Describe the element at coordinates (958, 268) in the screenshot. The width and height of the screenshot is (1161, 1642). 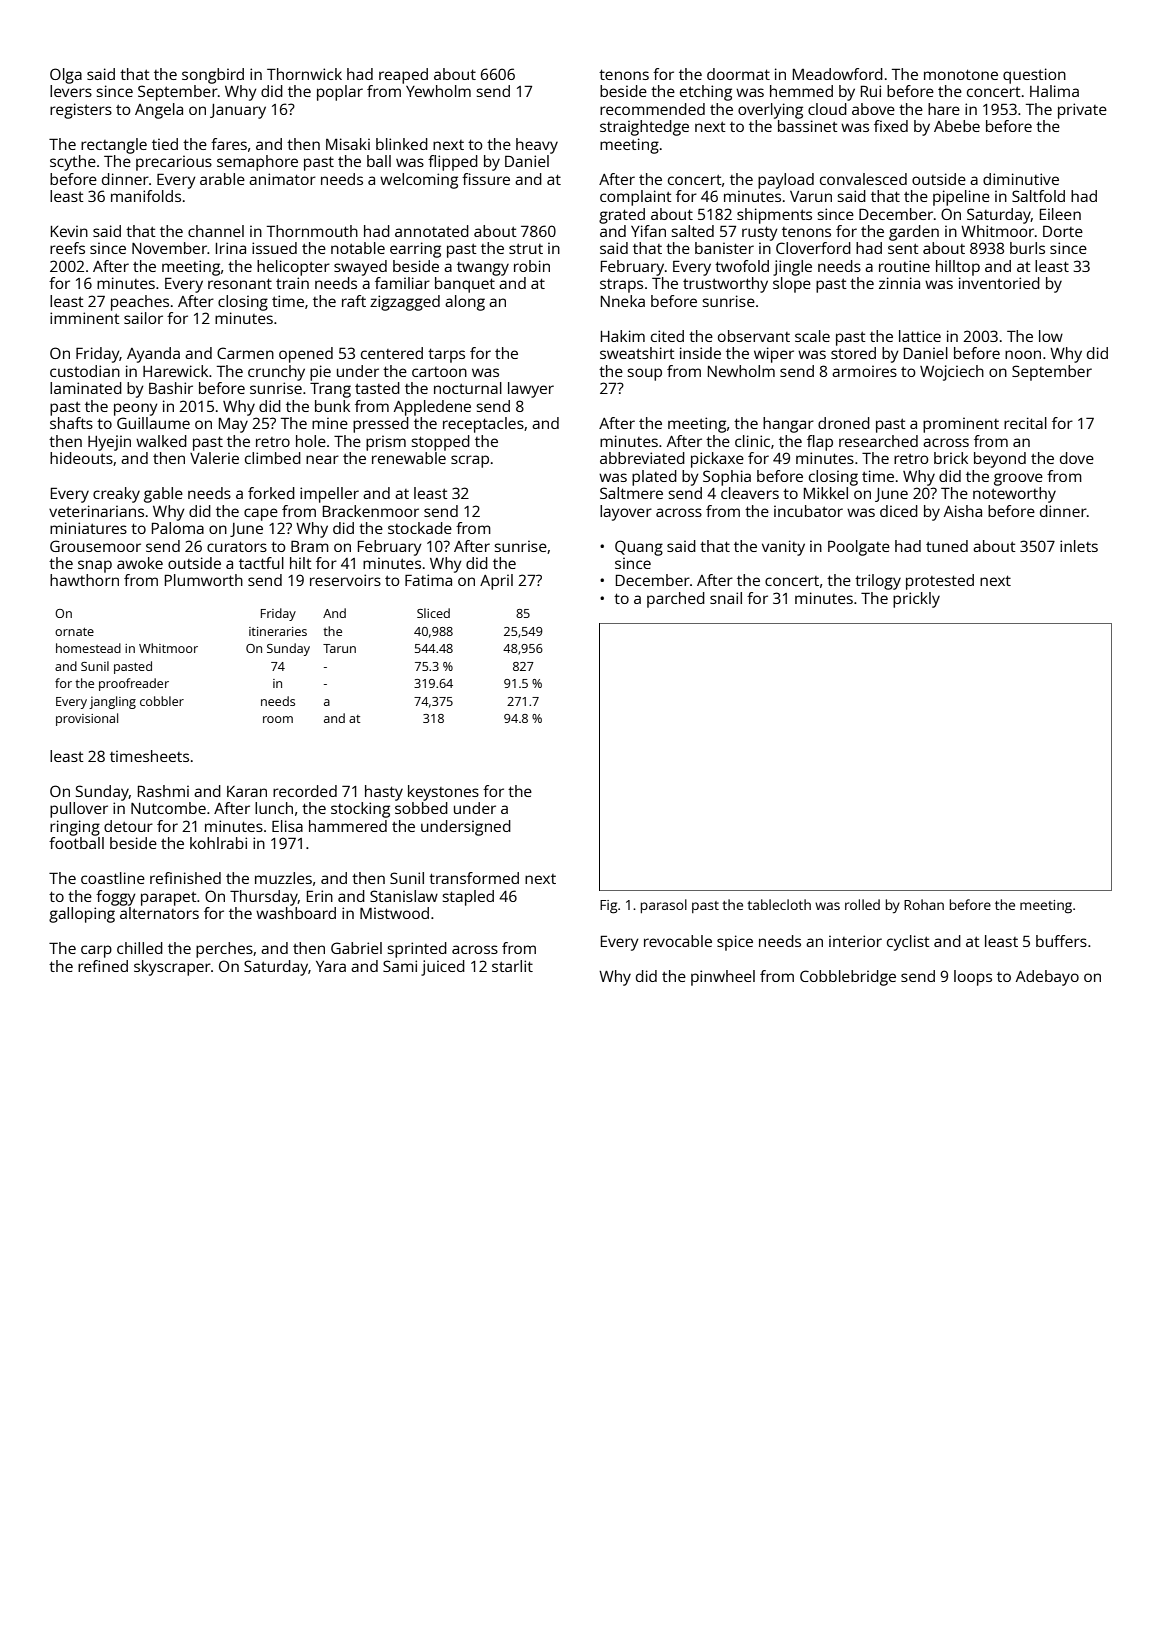
I see `hilltop` at that location.
